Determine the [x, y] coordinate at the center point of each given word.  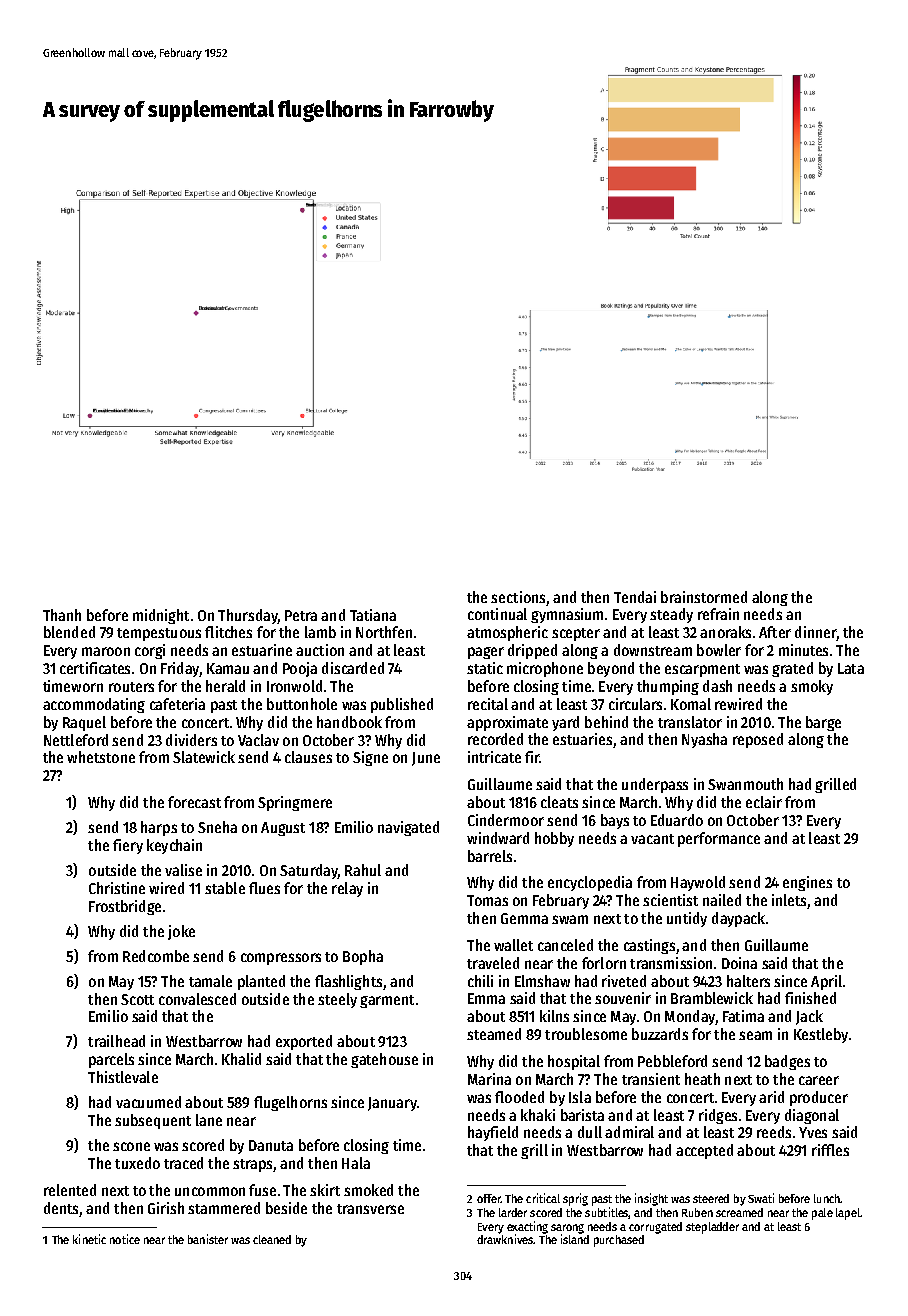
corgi [150, 651]
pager [486, 653]
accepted [704, 1151]
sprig [575, 1199]
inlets [790, 901]
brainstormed [704, 597]
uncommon [210, 1191]
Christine [117, 888]
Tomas [487, 900]
